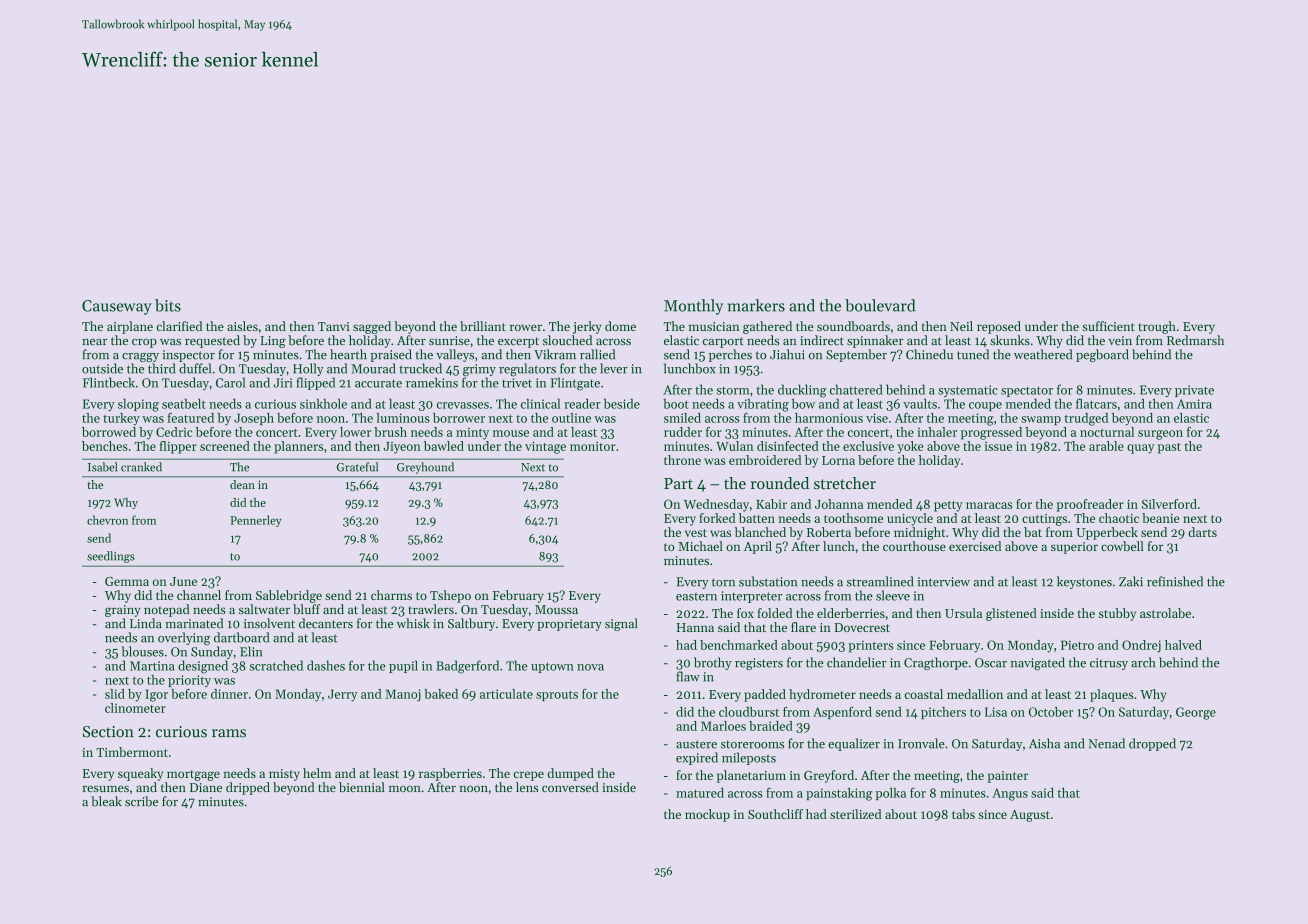 This screenshot has width=1308, height=924. I want to click on trawlers, so click(431, 609).
